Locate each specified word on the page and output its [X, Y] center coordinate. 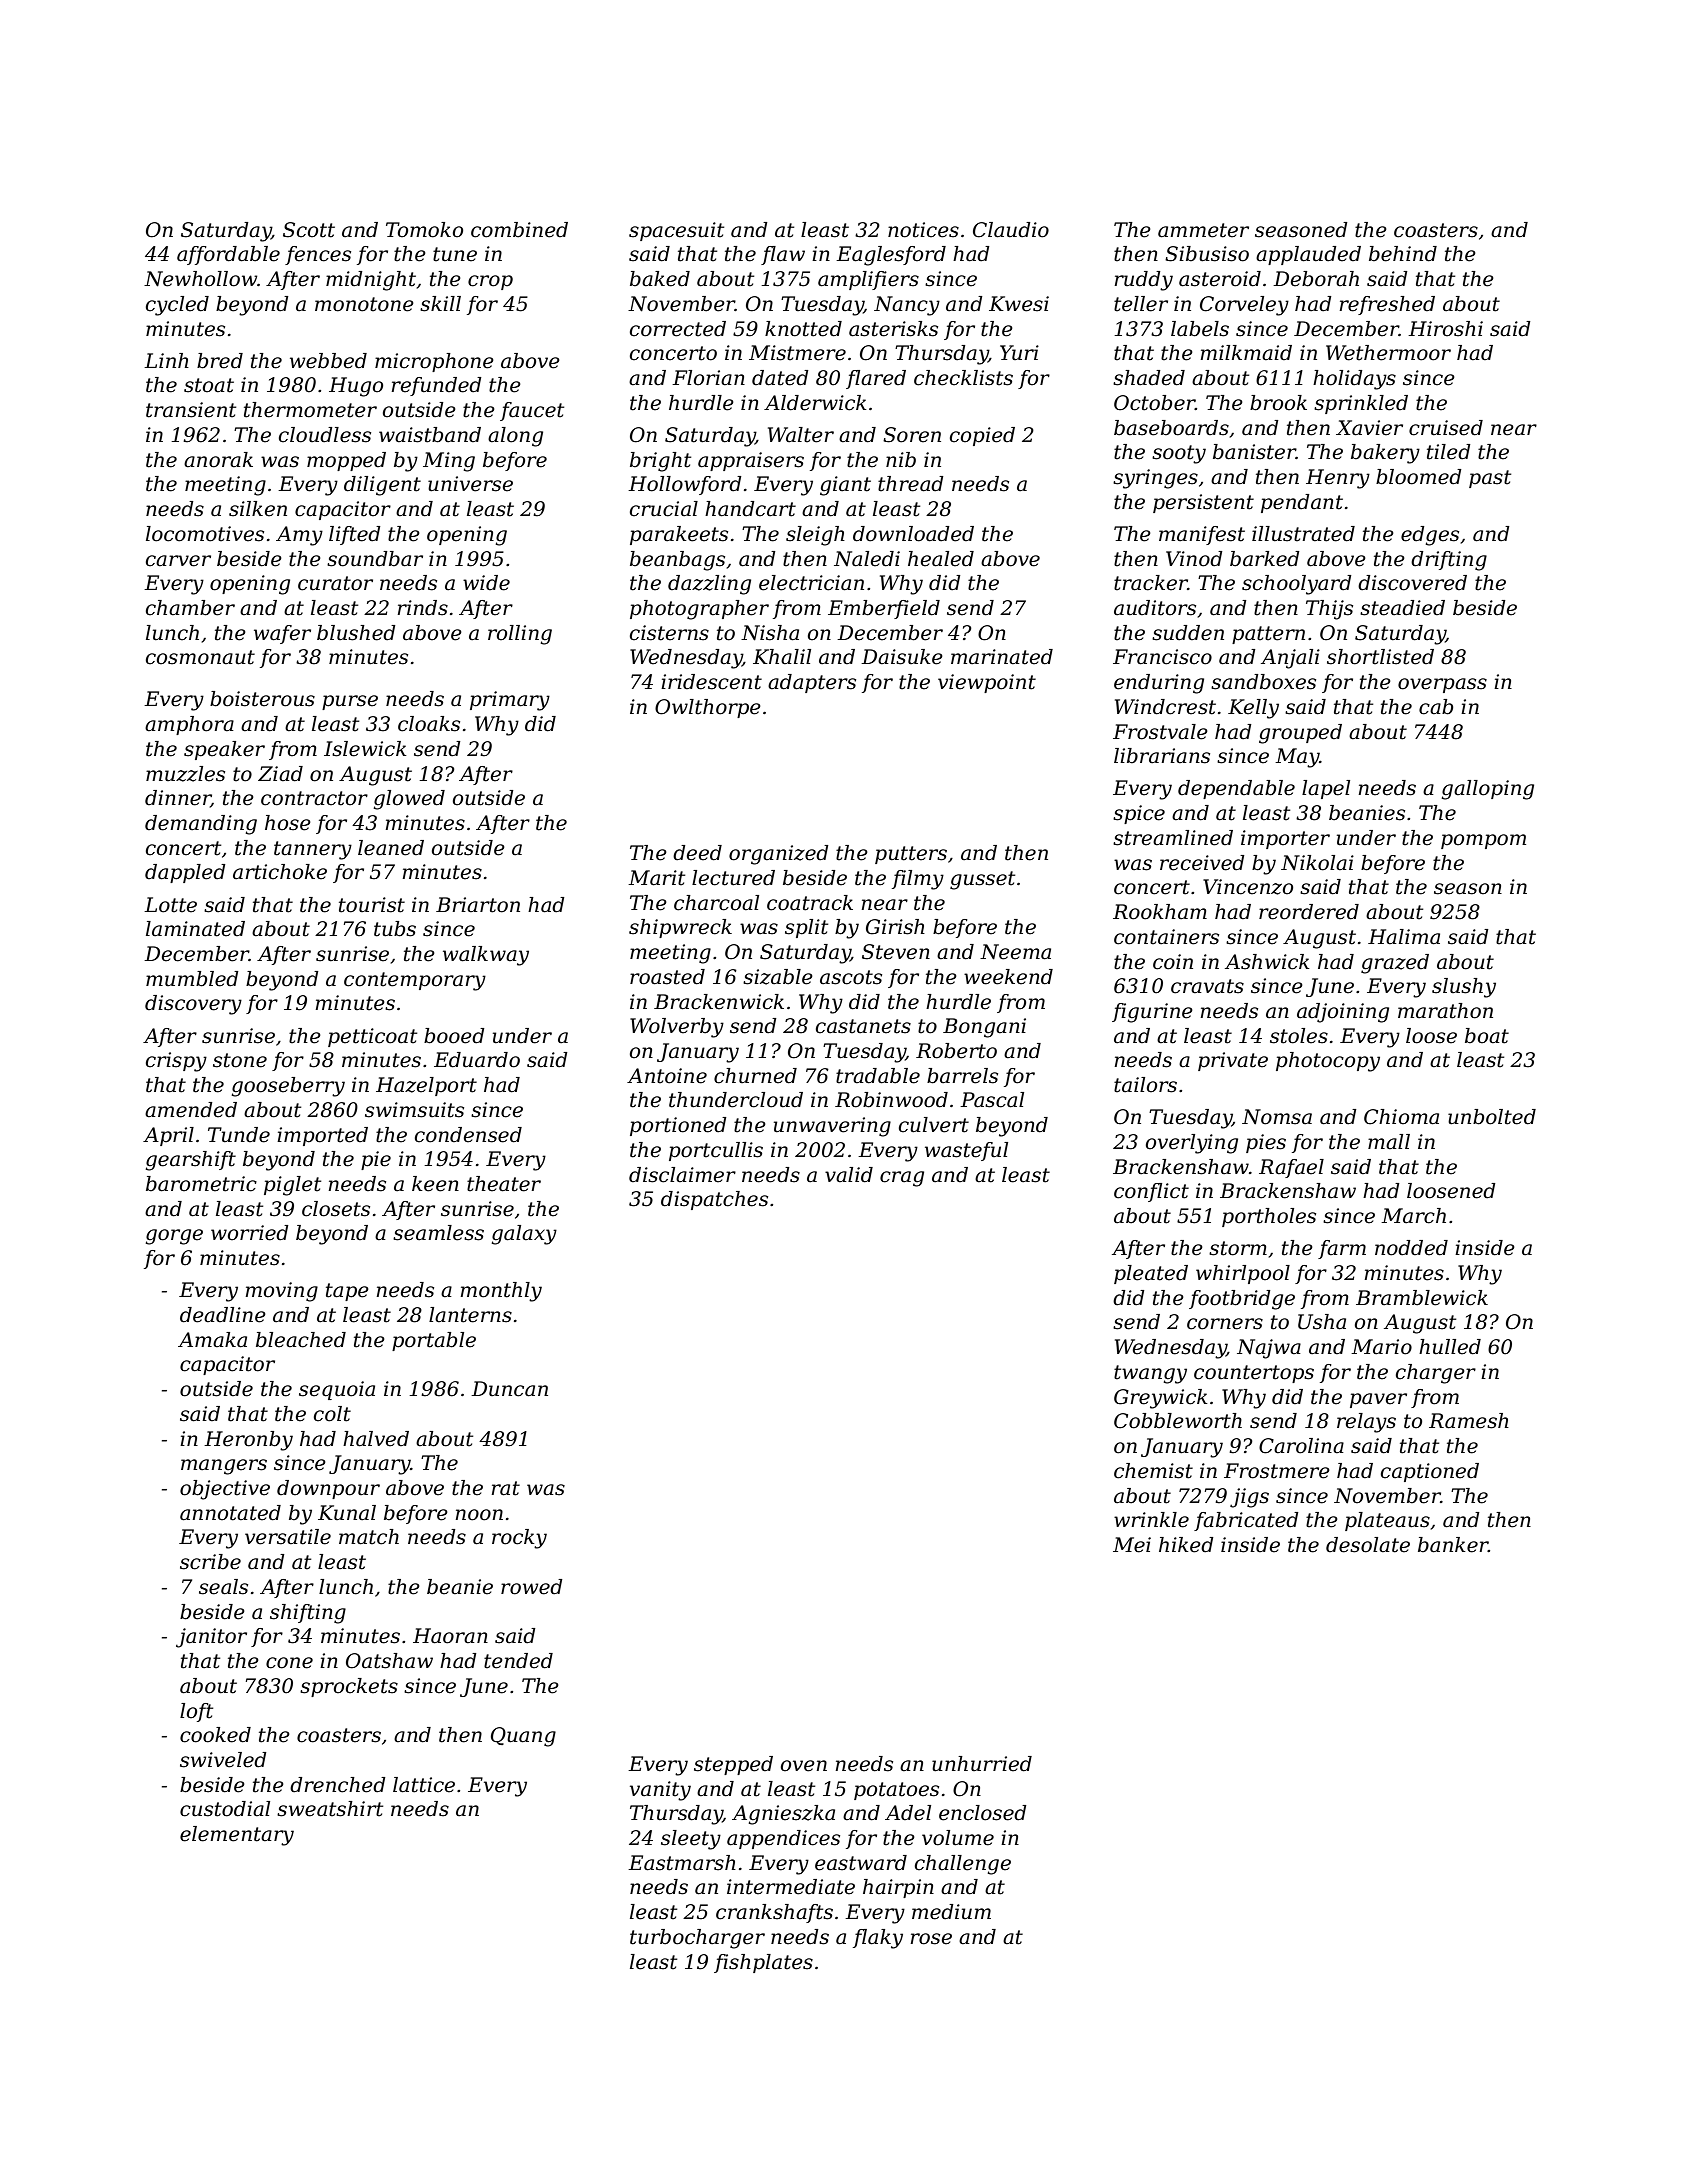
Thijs [1329, 610]
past [1490, 479]
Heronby [248, 1441]
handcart [750, 509]
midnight [371, 281]
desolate [1368, 1545]
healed [941, 559]
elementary [237, 1836]
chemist [1153, 1471]
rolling [520, 635]
